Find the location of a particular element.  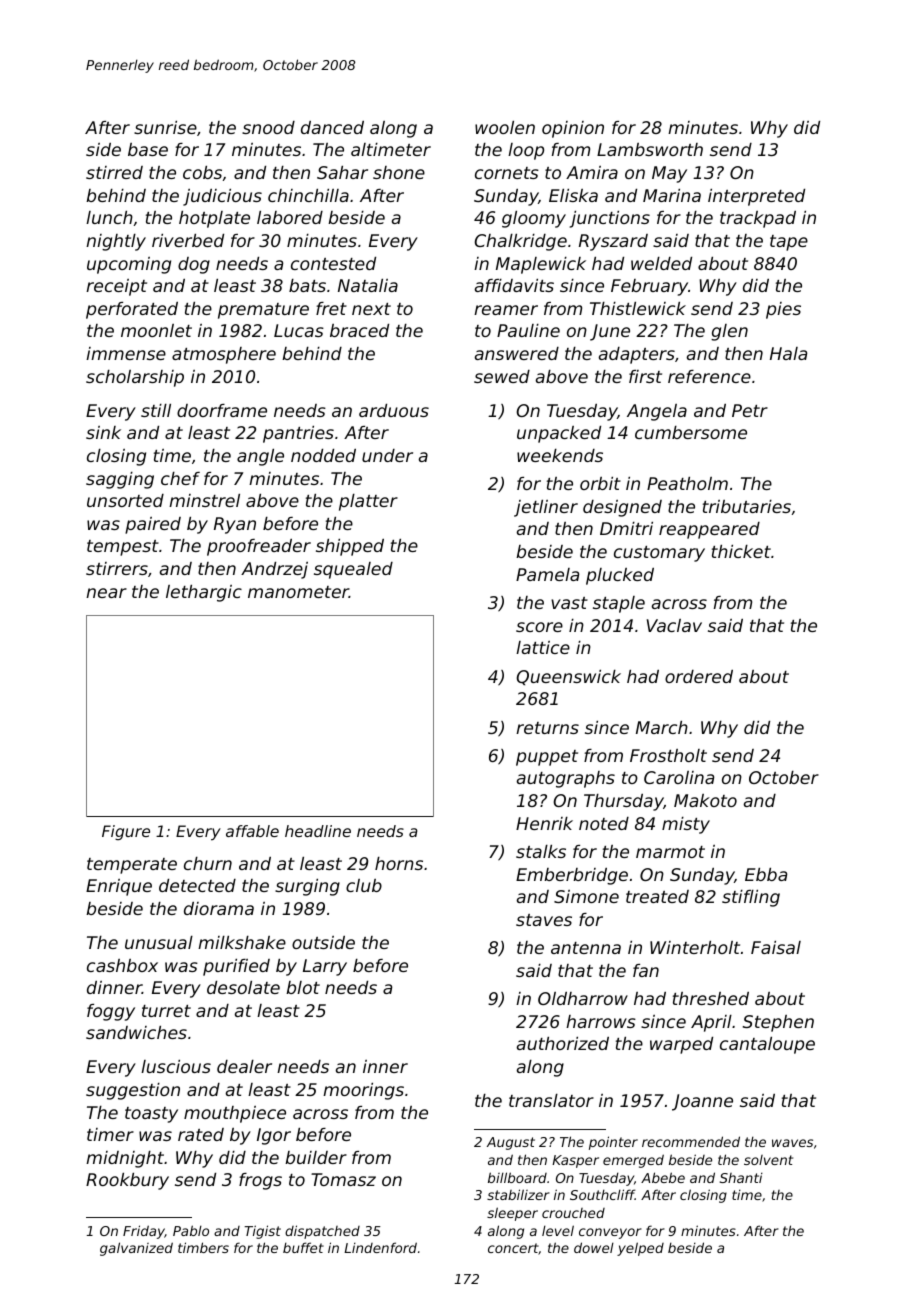

interpreted is located at coordinates (756, 197).
